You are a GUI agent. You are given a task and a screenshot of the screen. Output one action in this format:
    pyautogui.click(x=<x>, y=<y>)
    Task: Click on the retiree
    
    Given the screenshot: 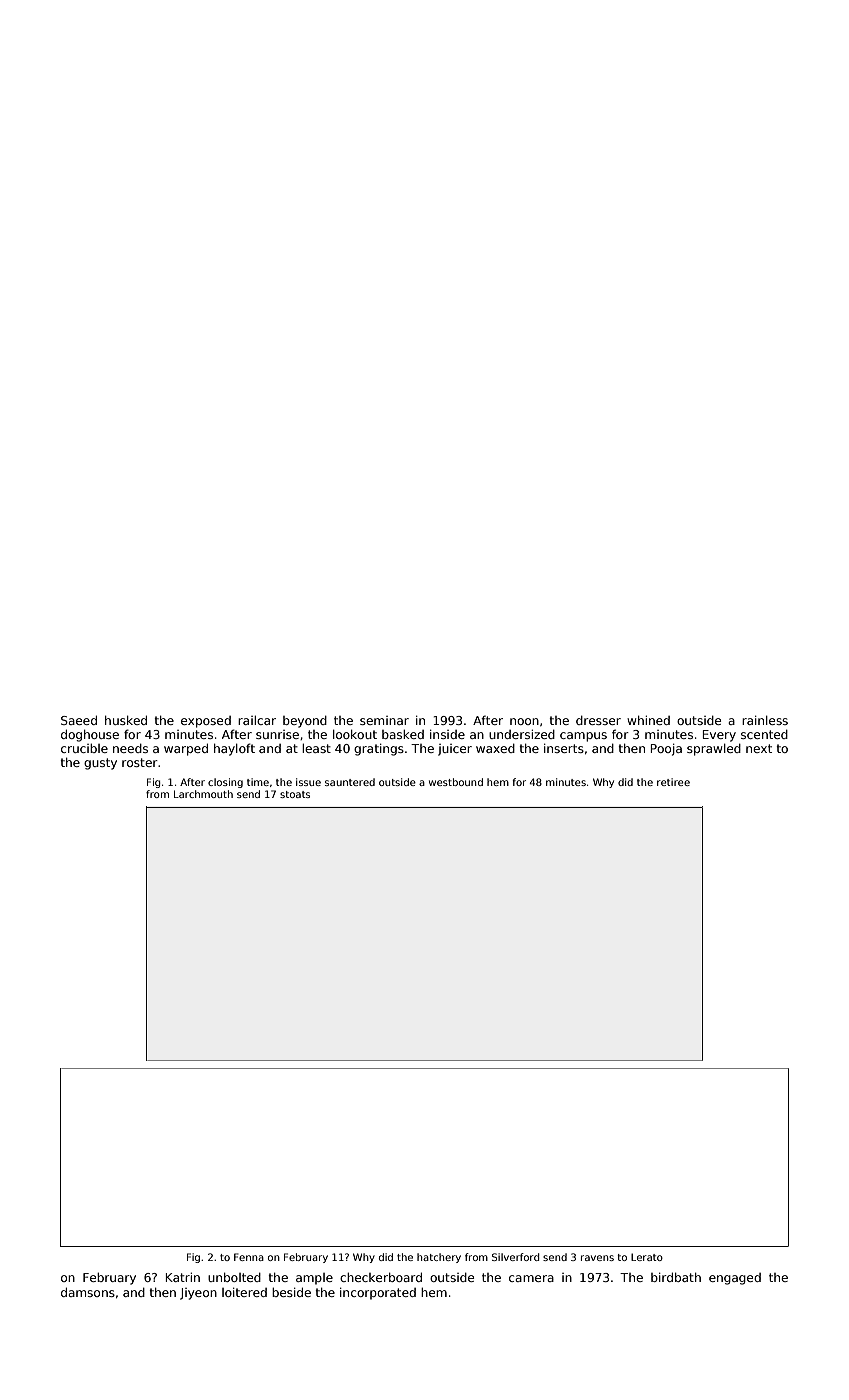 What is the action you would take?
    pyautogui.click(x=673, y=782)
